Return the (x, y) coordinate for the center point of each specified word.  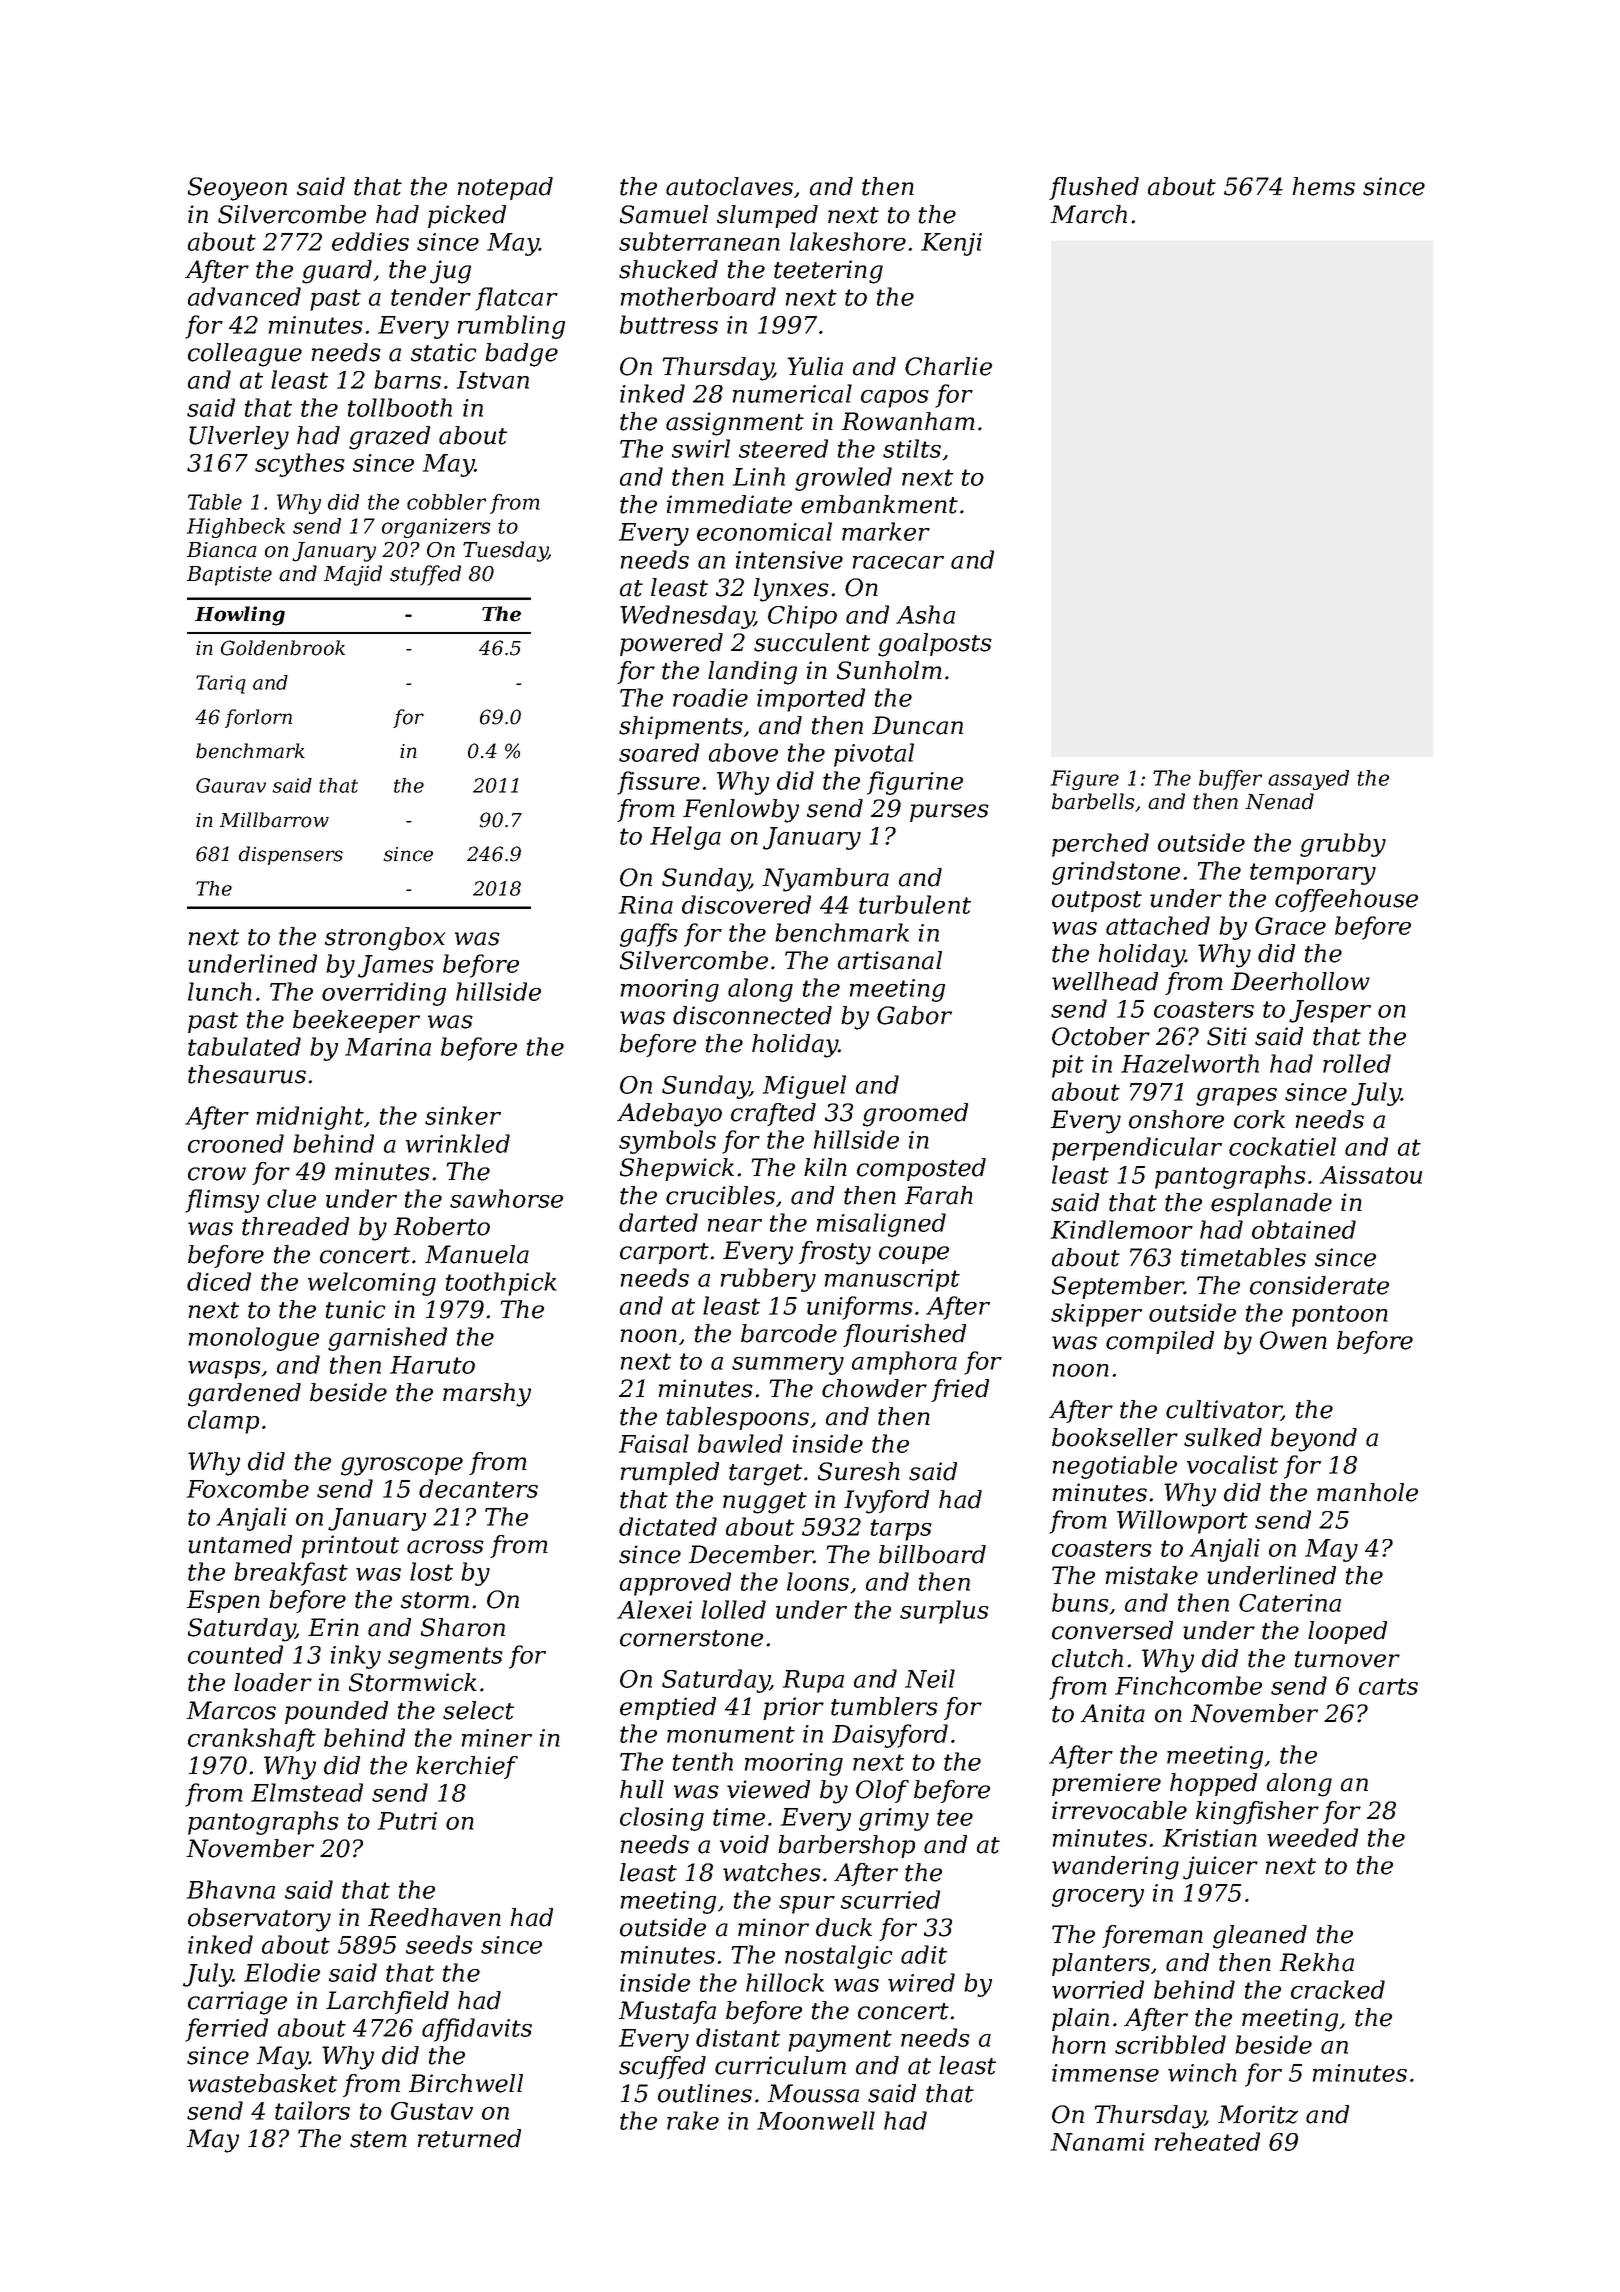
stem (378, 2139)
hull (642, 1789)
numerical (792, 393)
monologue (254, 1339)
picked (467, 216)
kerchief (467, 1767)
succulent (812, 642)
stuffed (425, 575)
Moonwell (816, 2120)
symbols (667, 1142)
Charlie (948, 366)
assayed (1308, 780)
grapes (1236, 1097)
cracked (1338, 1989)
